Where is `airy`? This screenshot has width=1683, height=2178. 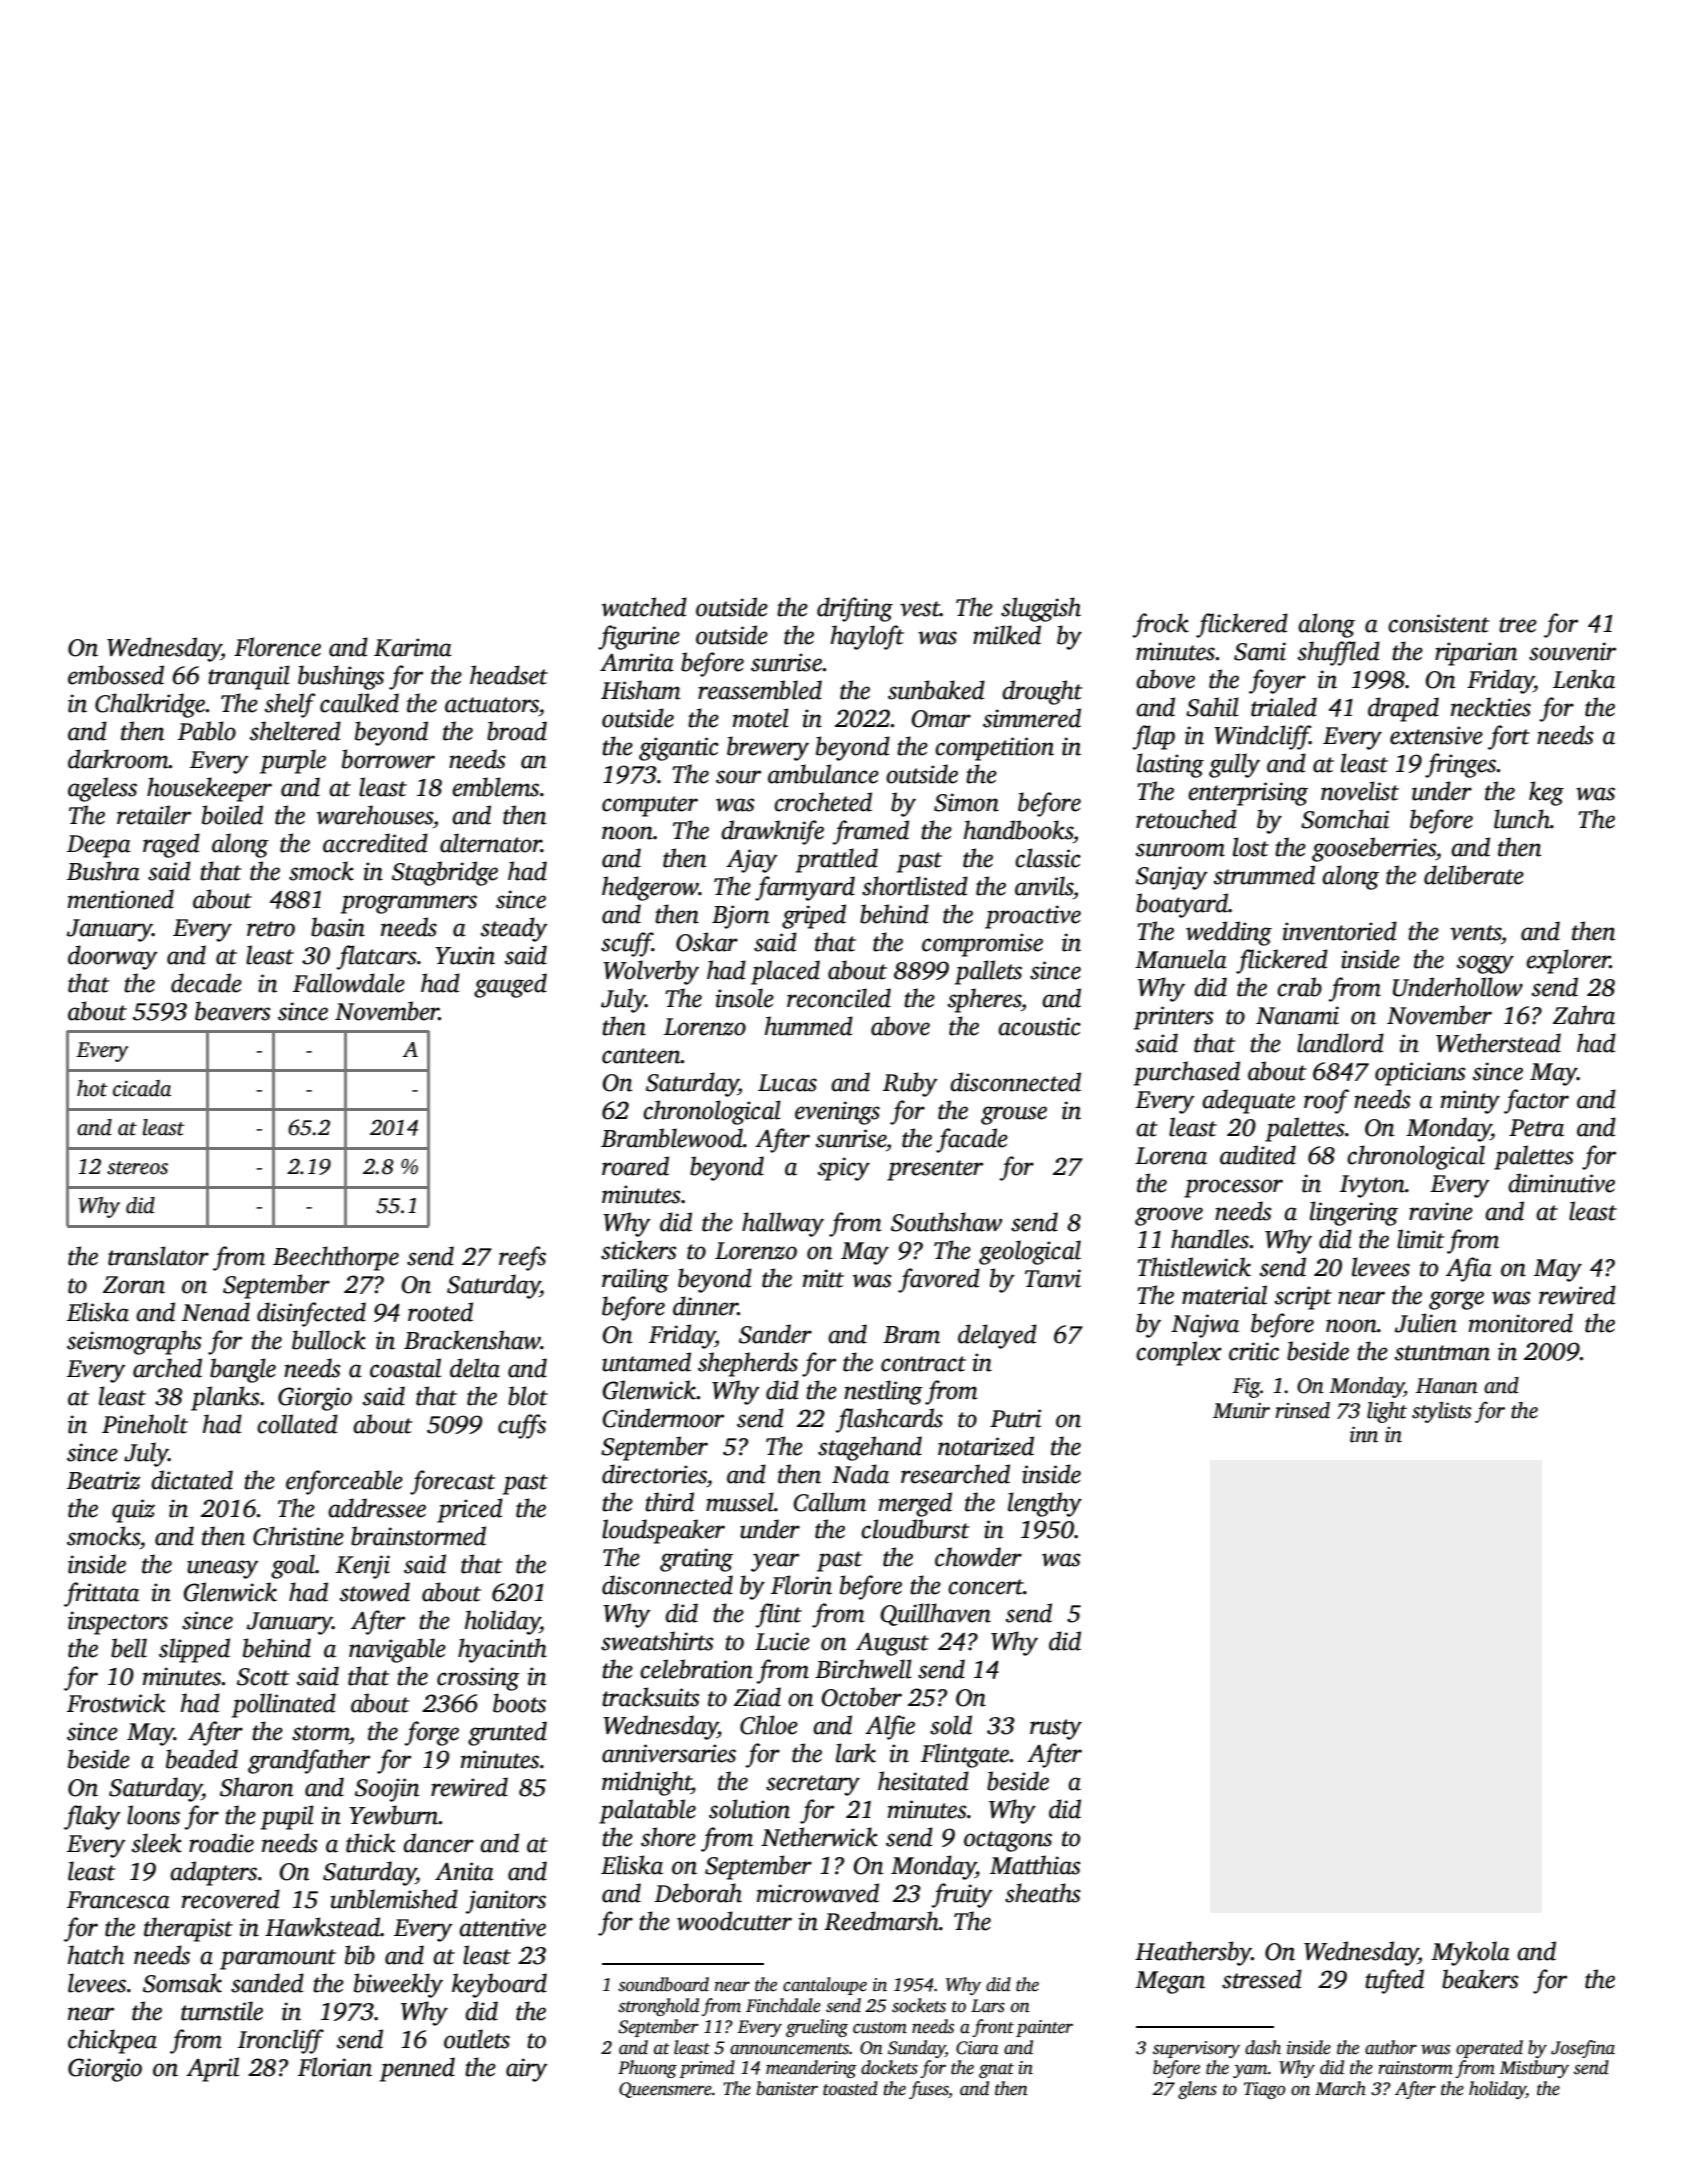
airy is located at coordinates (527, 2070).
